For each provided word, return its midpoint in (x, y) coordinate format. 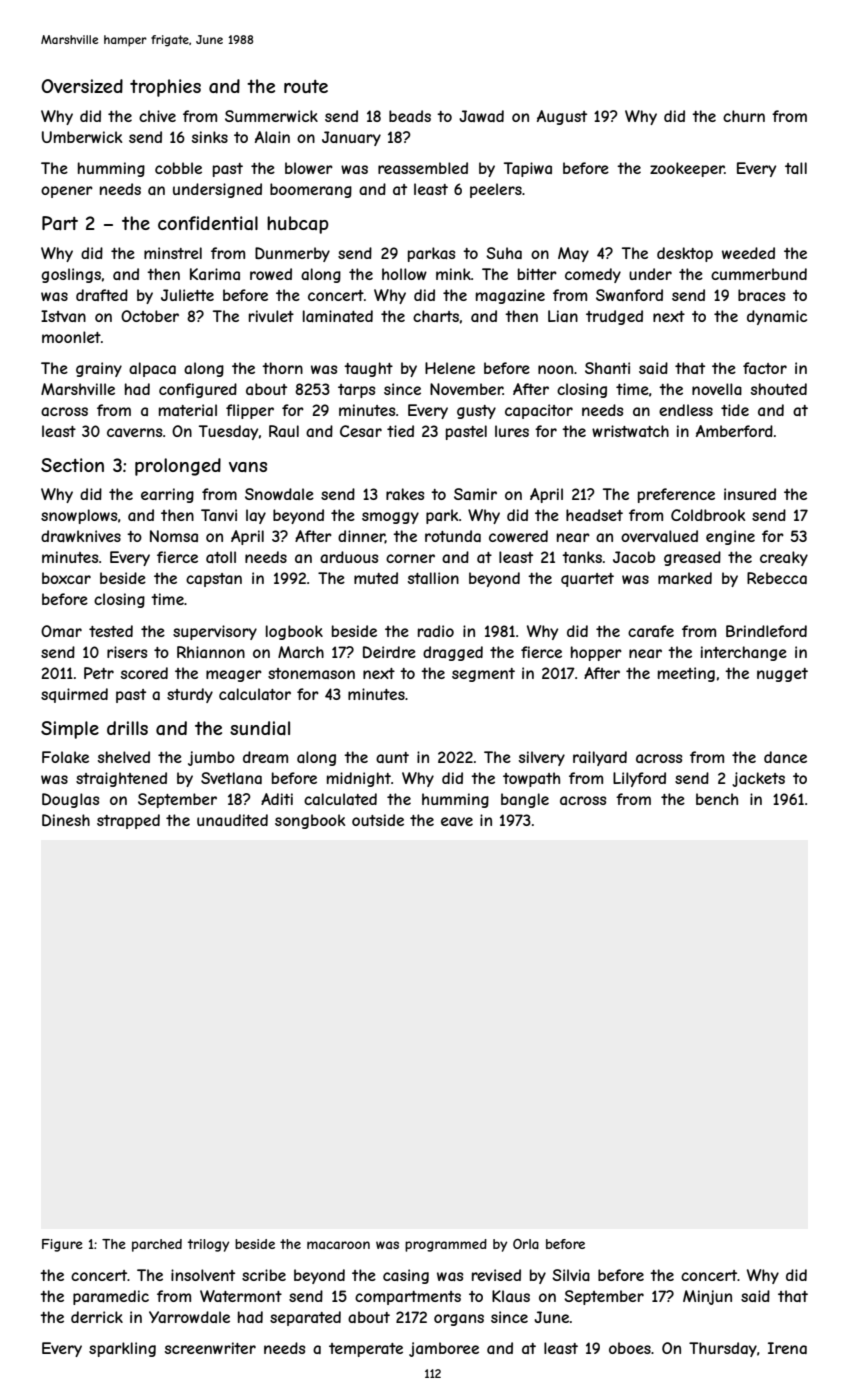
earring (167, 495)
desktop (685, 254)
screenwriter (210, 1348)
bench (717, 799)
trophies (165, 88)
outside (378, 820)
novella (717, 389)
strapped (128, 821)
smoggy (390, 518)
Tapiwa (528, 169)
